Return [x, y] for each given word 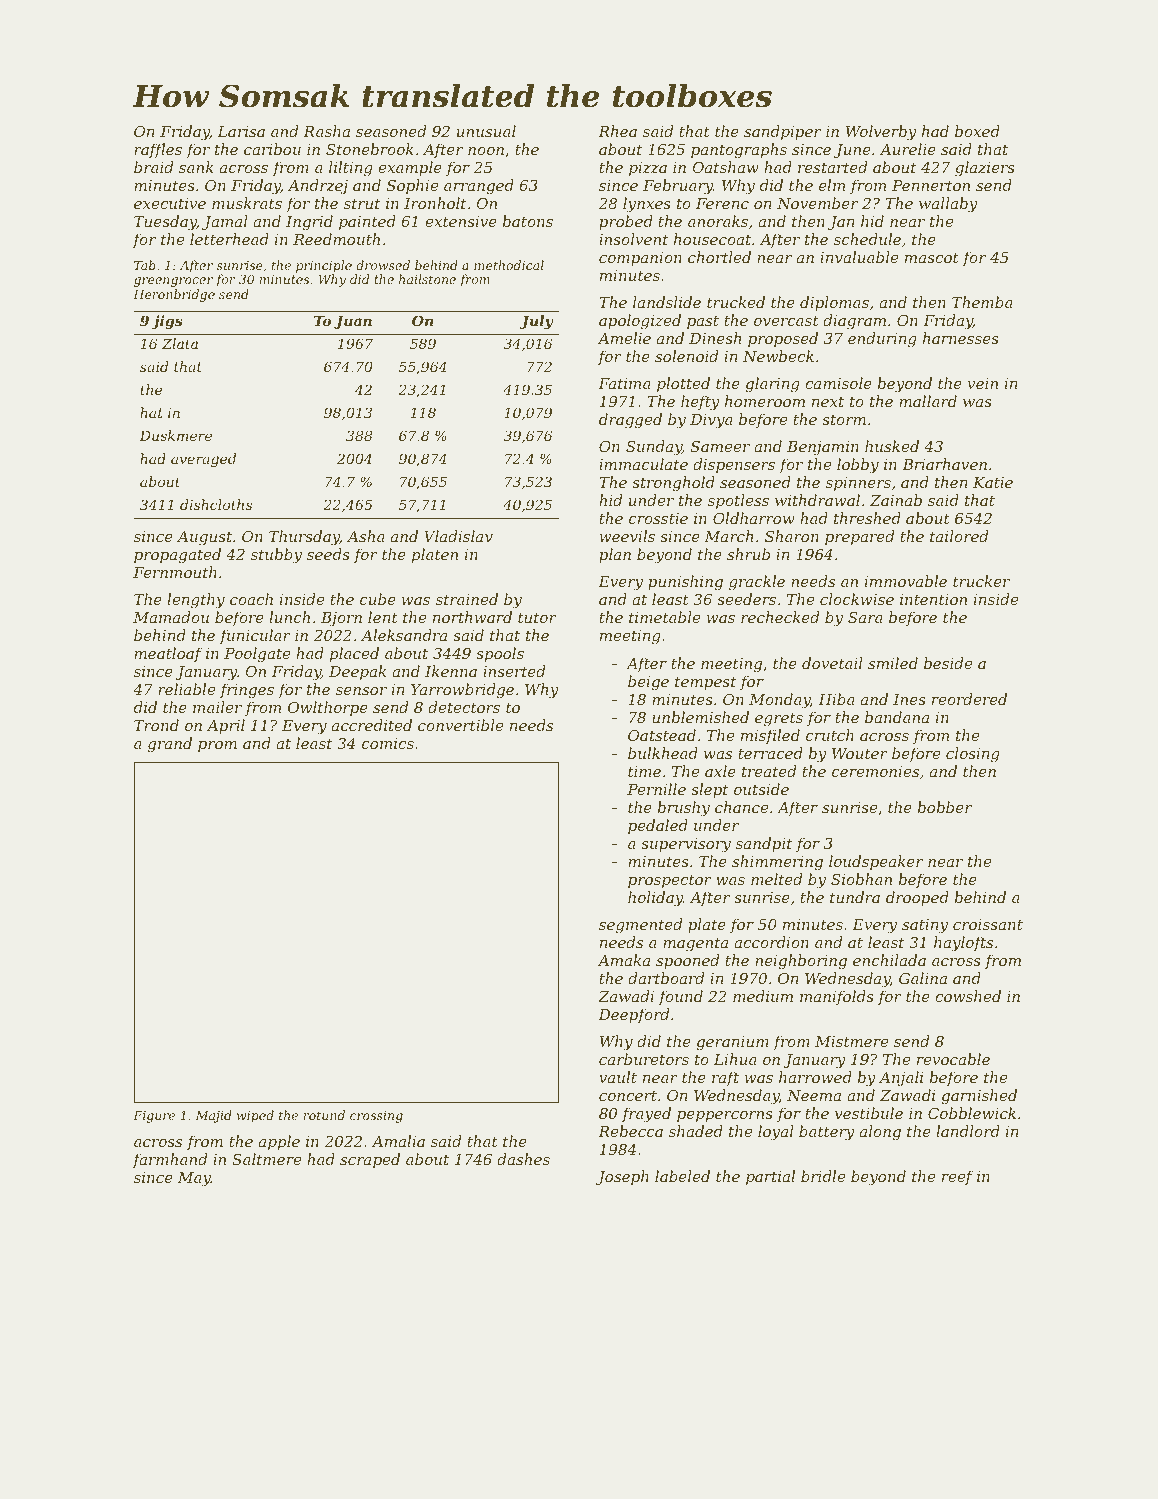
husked [892, 446]
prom [217, 746]
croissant [988, 924]
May [194, 1179]
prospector [670, 881]
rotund [324, 1115]
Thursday [304, 538]
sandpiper [782, 132]
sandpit [764, 844]
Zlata [180, 343]
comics [388, 743]
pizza [648, 169]
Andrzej [317, 187]
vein [982, 383]
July [537, 322]
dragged [630, 421]
